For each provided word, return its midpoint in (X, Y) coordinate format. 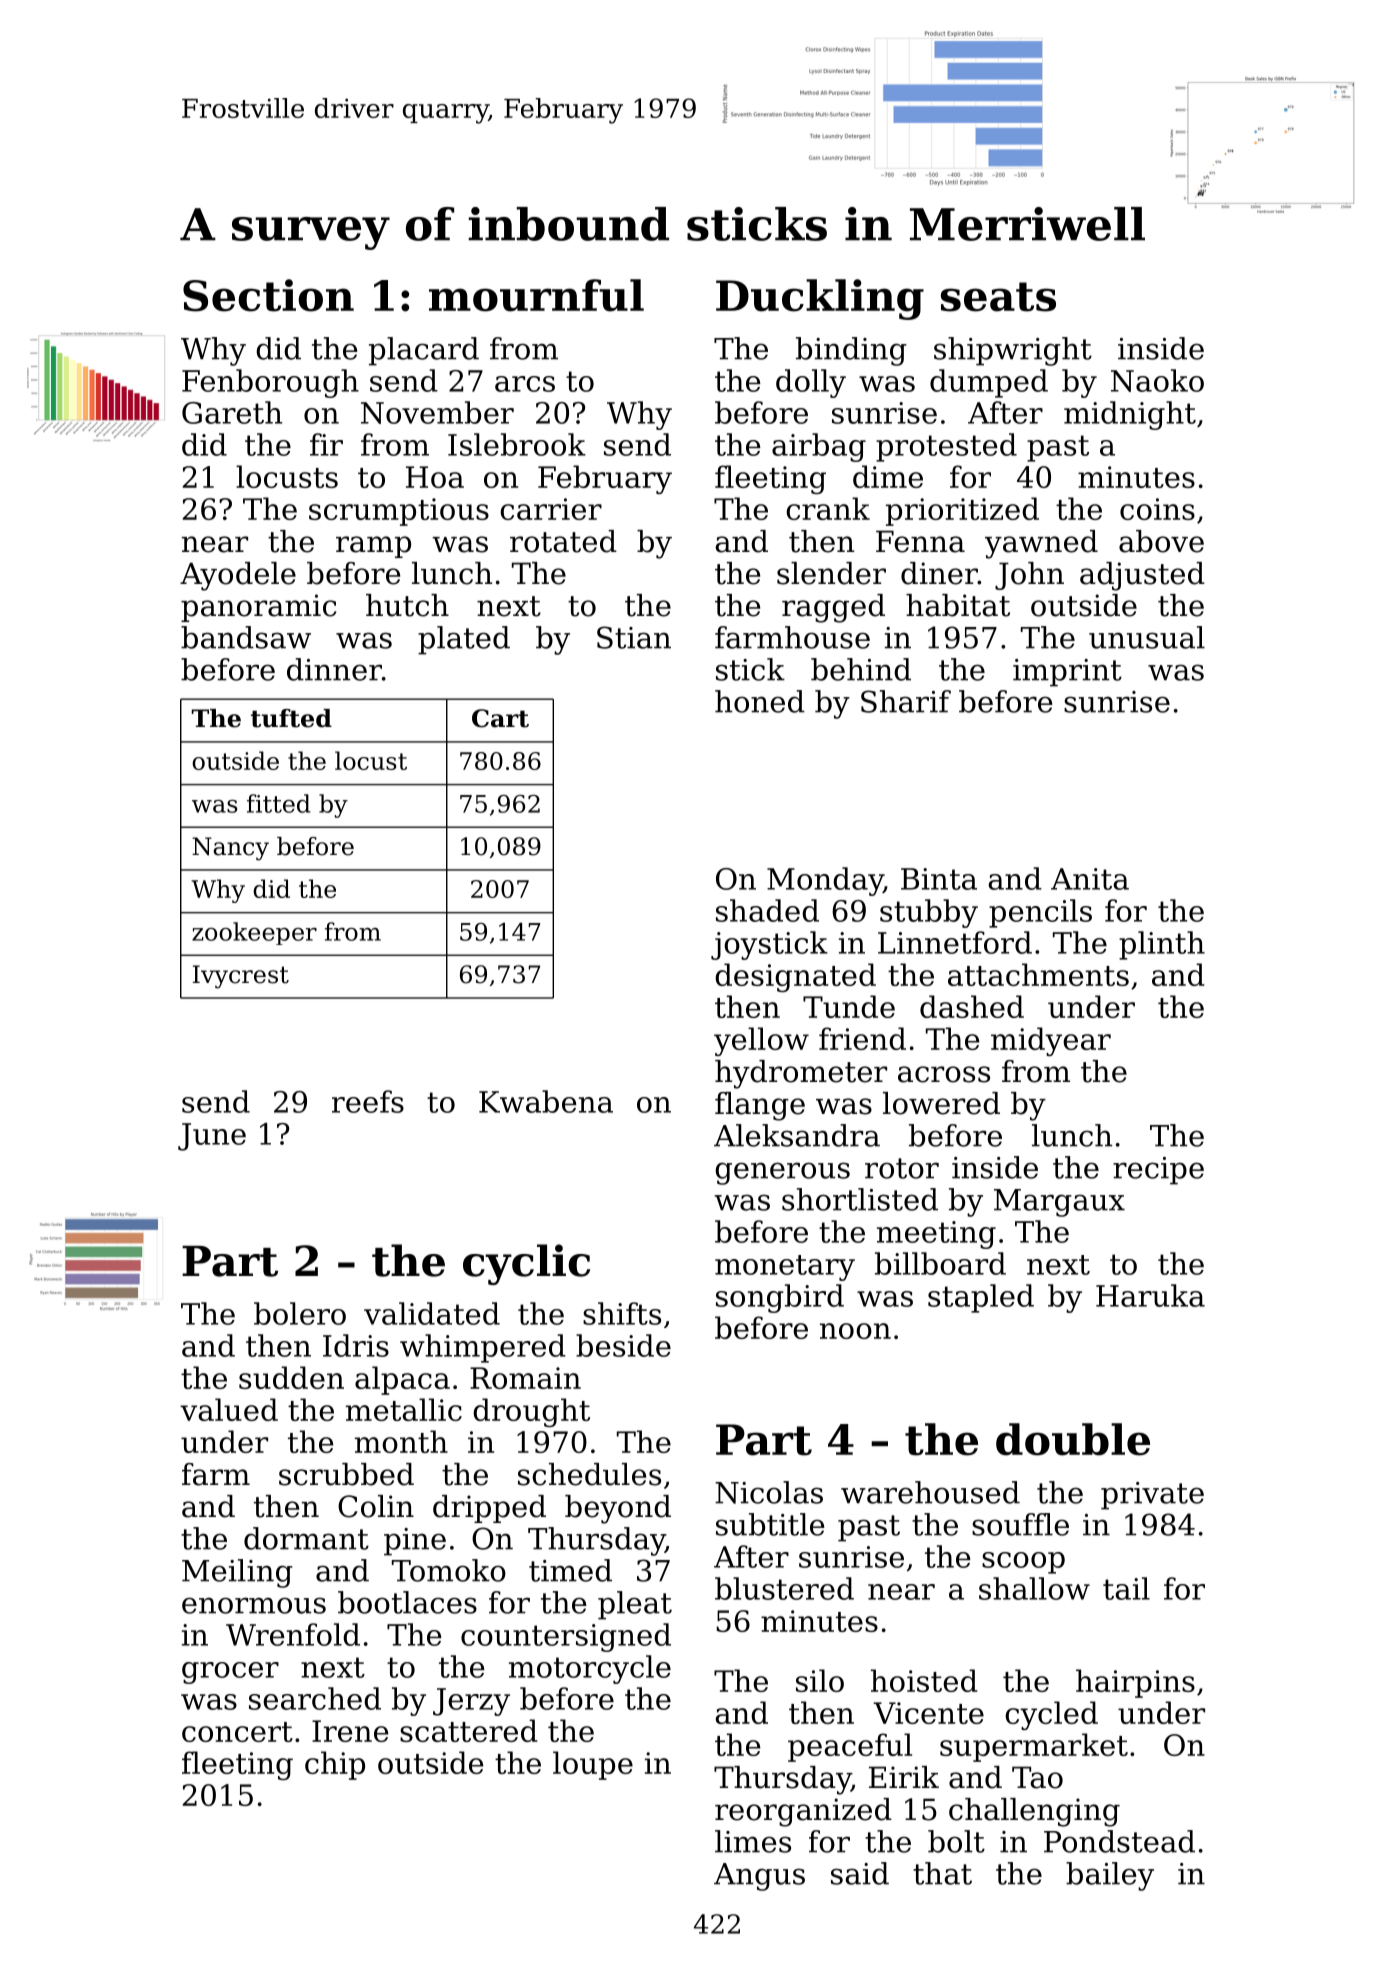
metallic (404, 1409)
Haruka (1150, 1295)
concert (237, 1732)
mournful (536, 295)
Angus (759, 1877)
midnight (1130, 415)
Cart (500, 718)
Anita (1090, 879)
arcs (525, 384)
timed (570, 1570)
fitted (279, 803)
